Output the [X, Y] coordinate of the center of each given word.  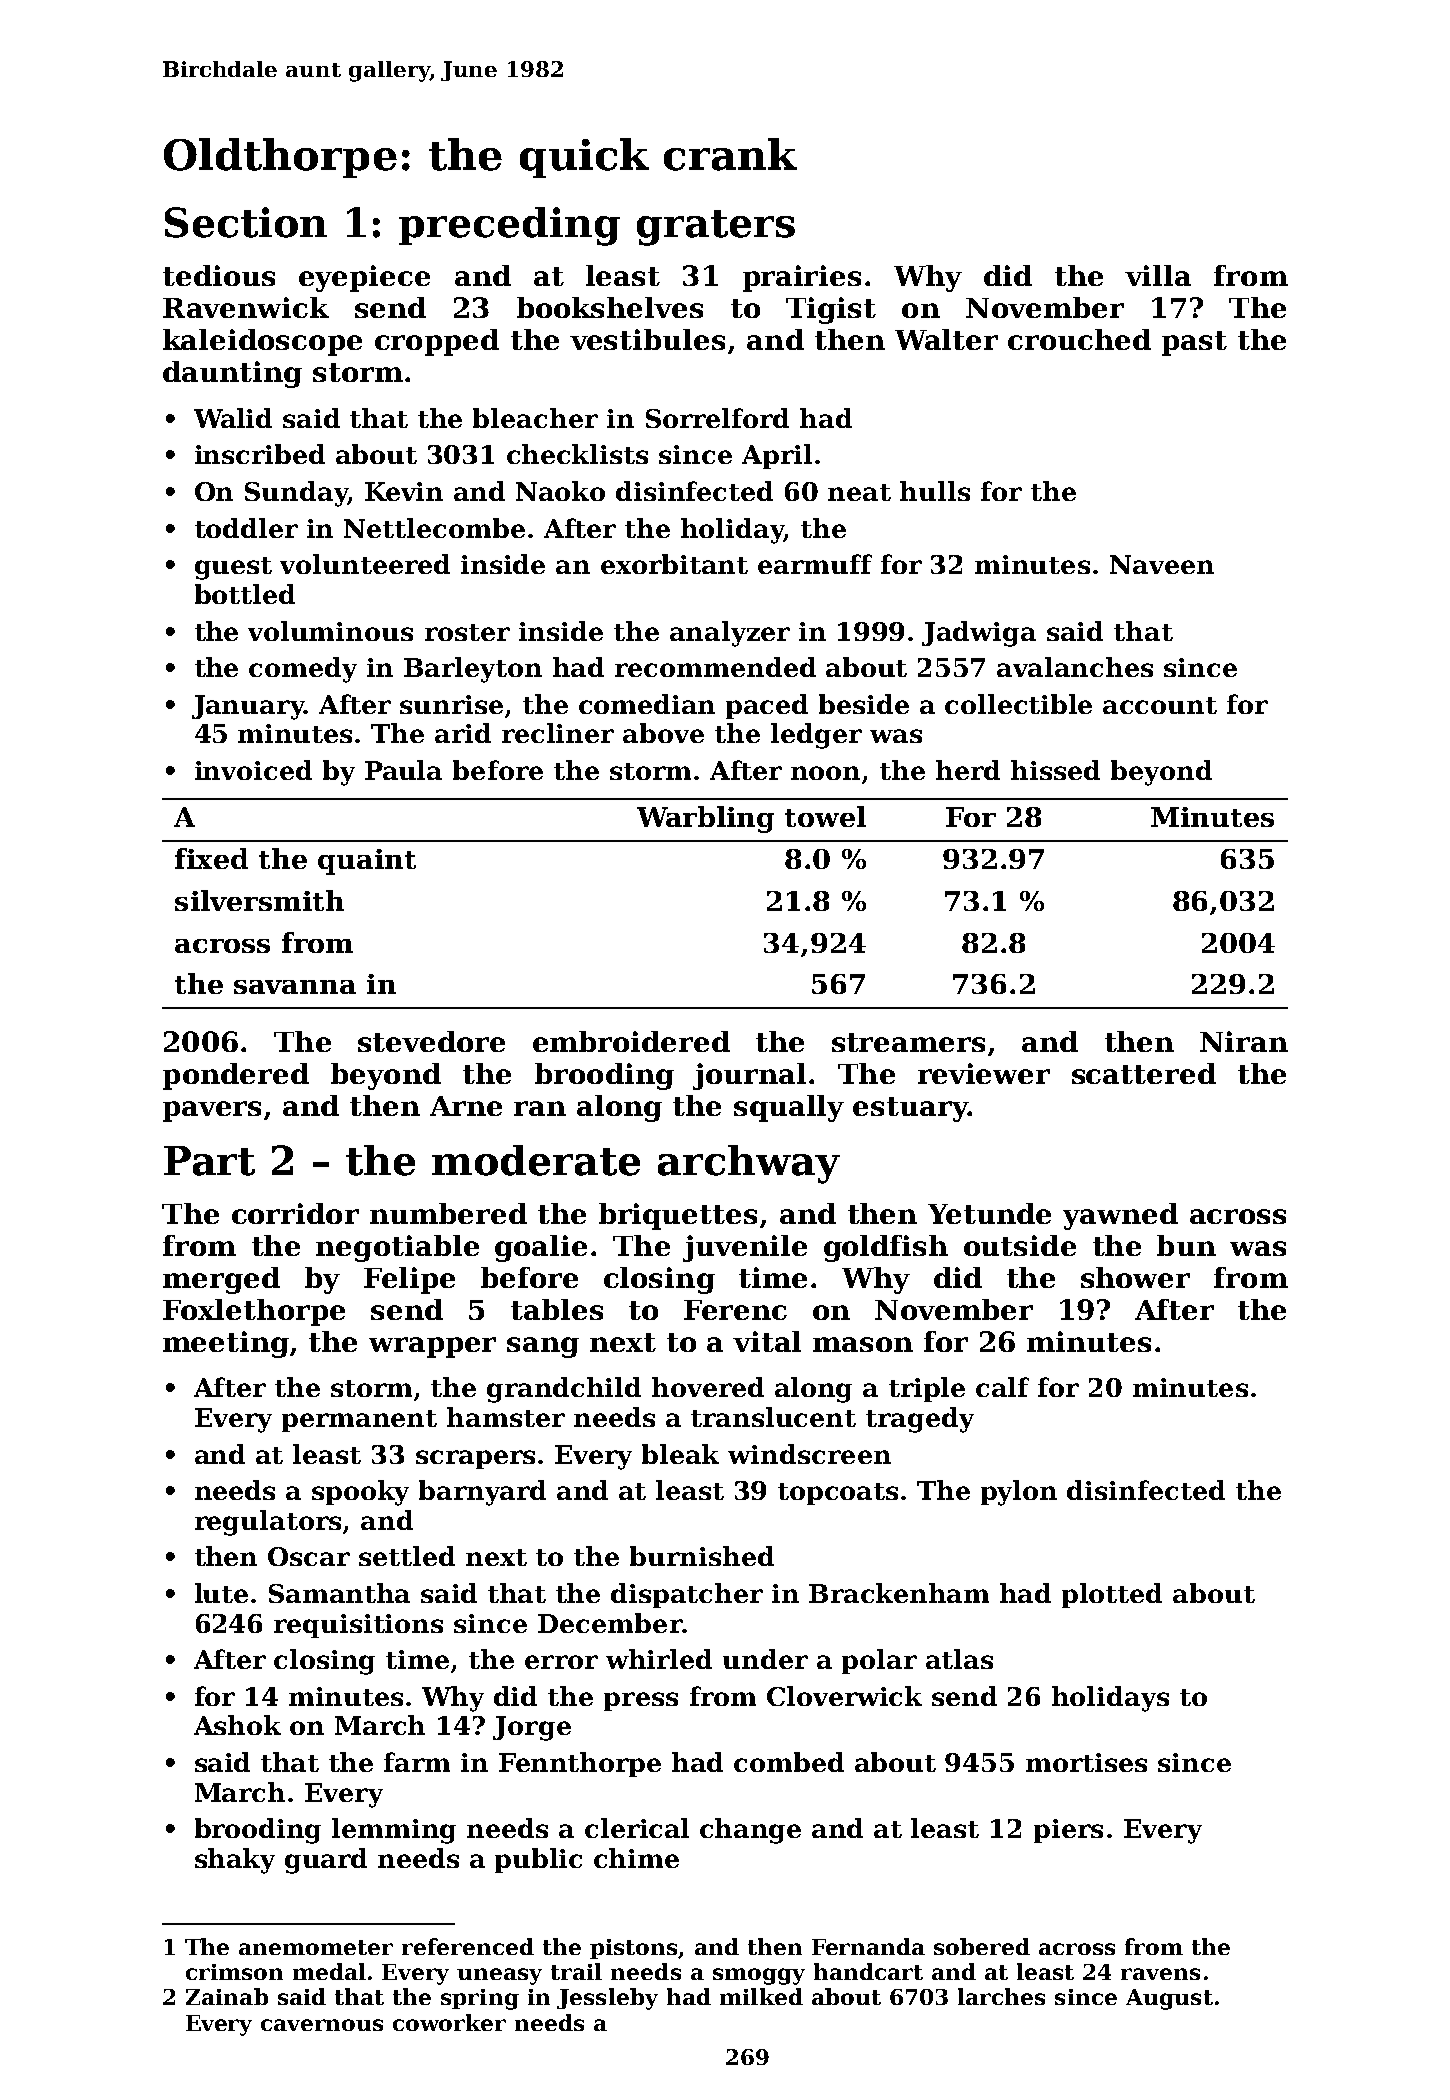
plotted [1112, 1595]
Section [246, 222]
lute [221, 1593]
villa [1158, 275]
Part [209, 1161]
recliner [558, 733]
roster [467, 632]
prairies [802, 278]
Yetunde [989, 1213]
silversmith [259, 900]
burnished [702, 1556]
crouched [1079, 339]
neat [859, 492]
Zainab [227, 1996]
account [1160, 705]
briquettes [678, 1216]
